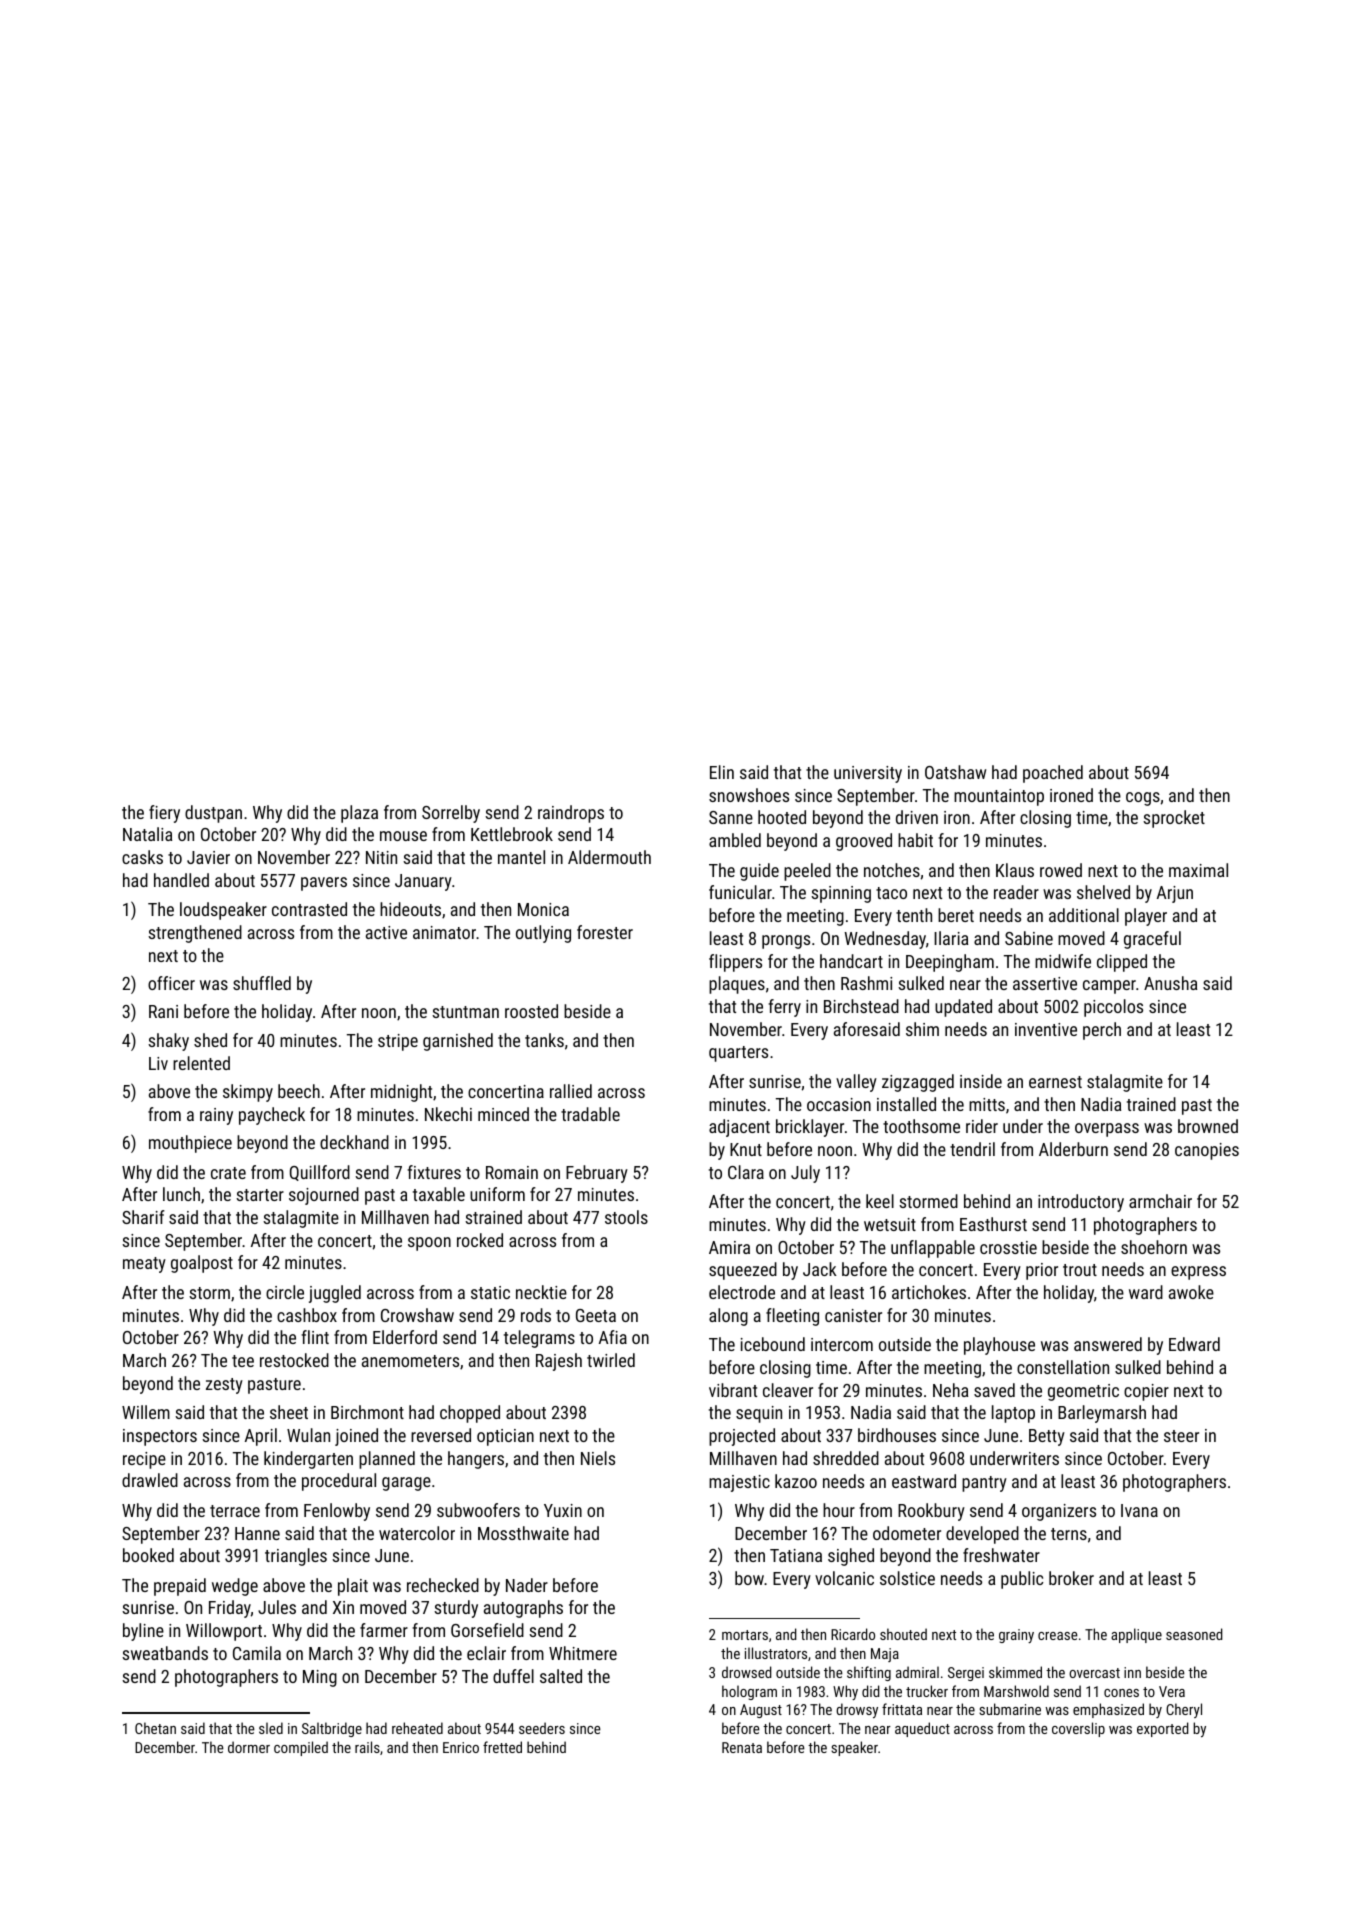 This image has width=1362, height=1927. What do you see at coordinates (1045, 983) in the image?
I see `assertive` at bounding box center [1045, 983].
